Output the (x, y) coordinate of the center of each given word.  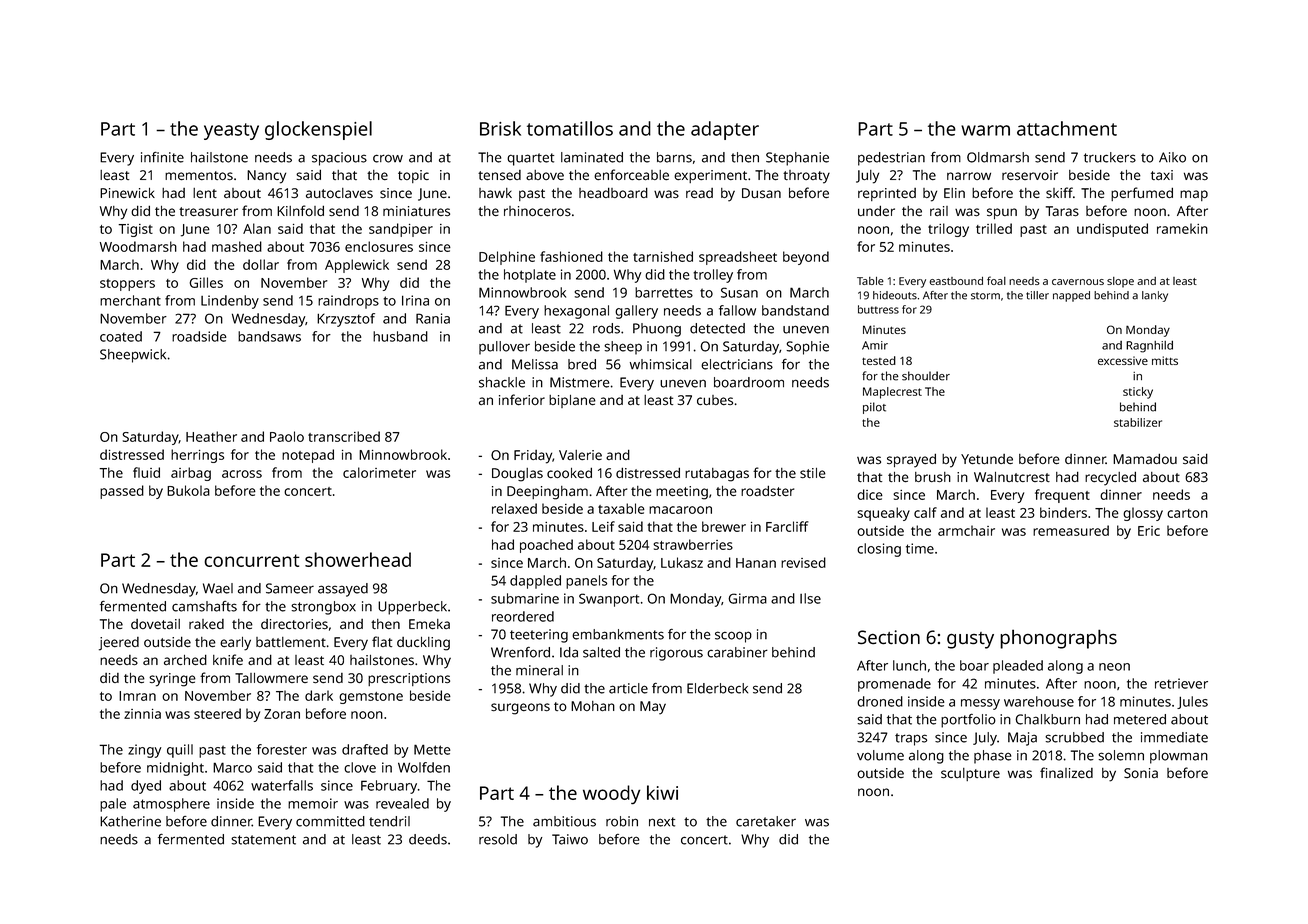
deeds (428, 839)
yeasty (231, 131)
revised (803, 562)
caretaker (766, 821)
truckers (1110, 157)
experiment (710, 176)
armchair (966, 530)
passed (122, 492)
